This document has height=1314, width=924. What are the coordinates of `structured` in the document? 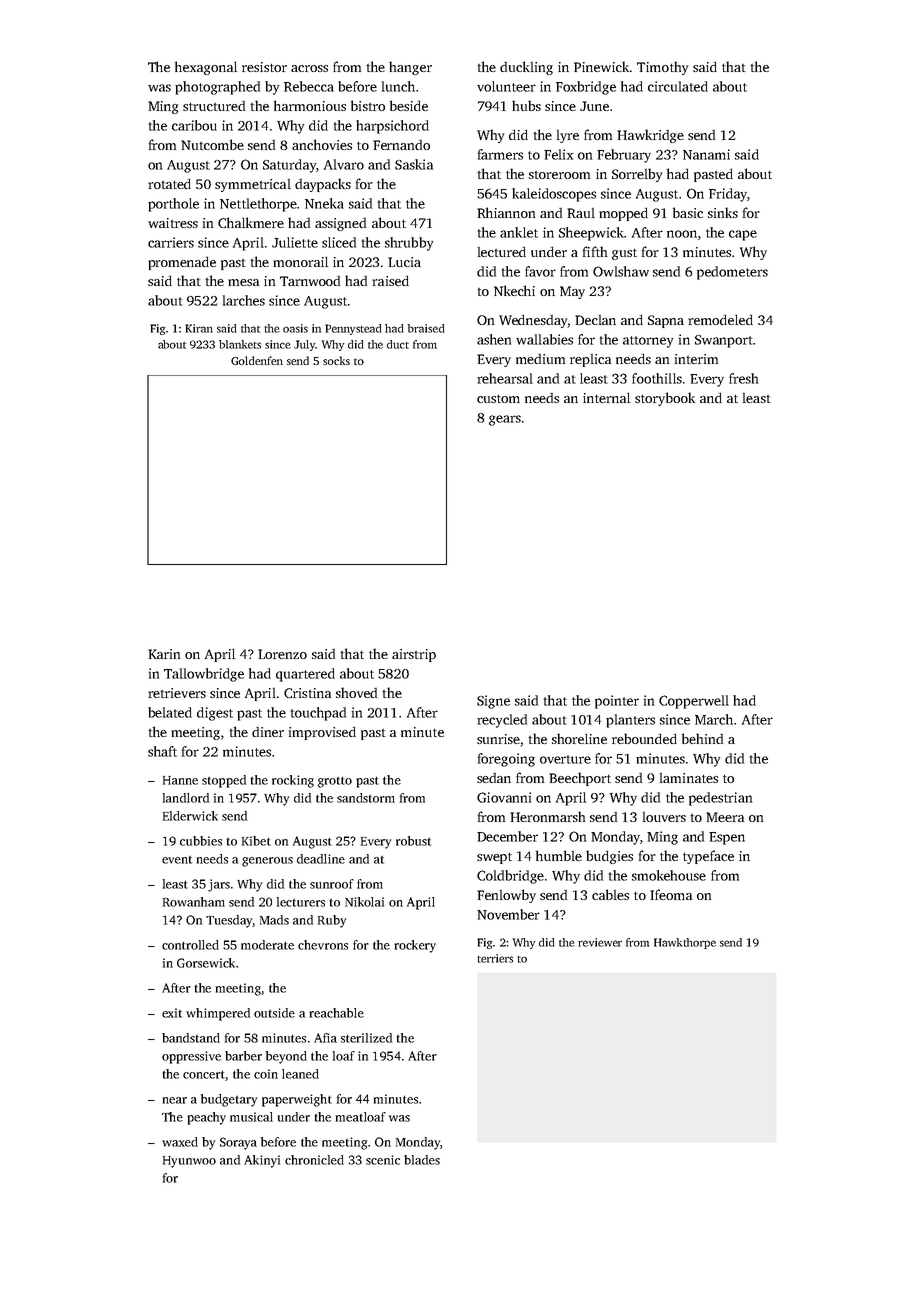 It's located at (214, 106).
